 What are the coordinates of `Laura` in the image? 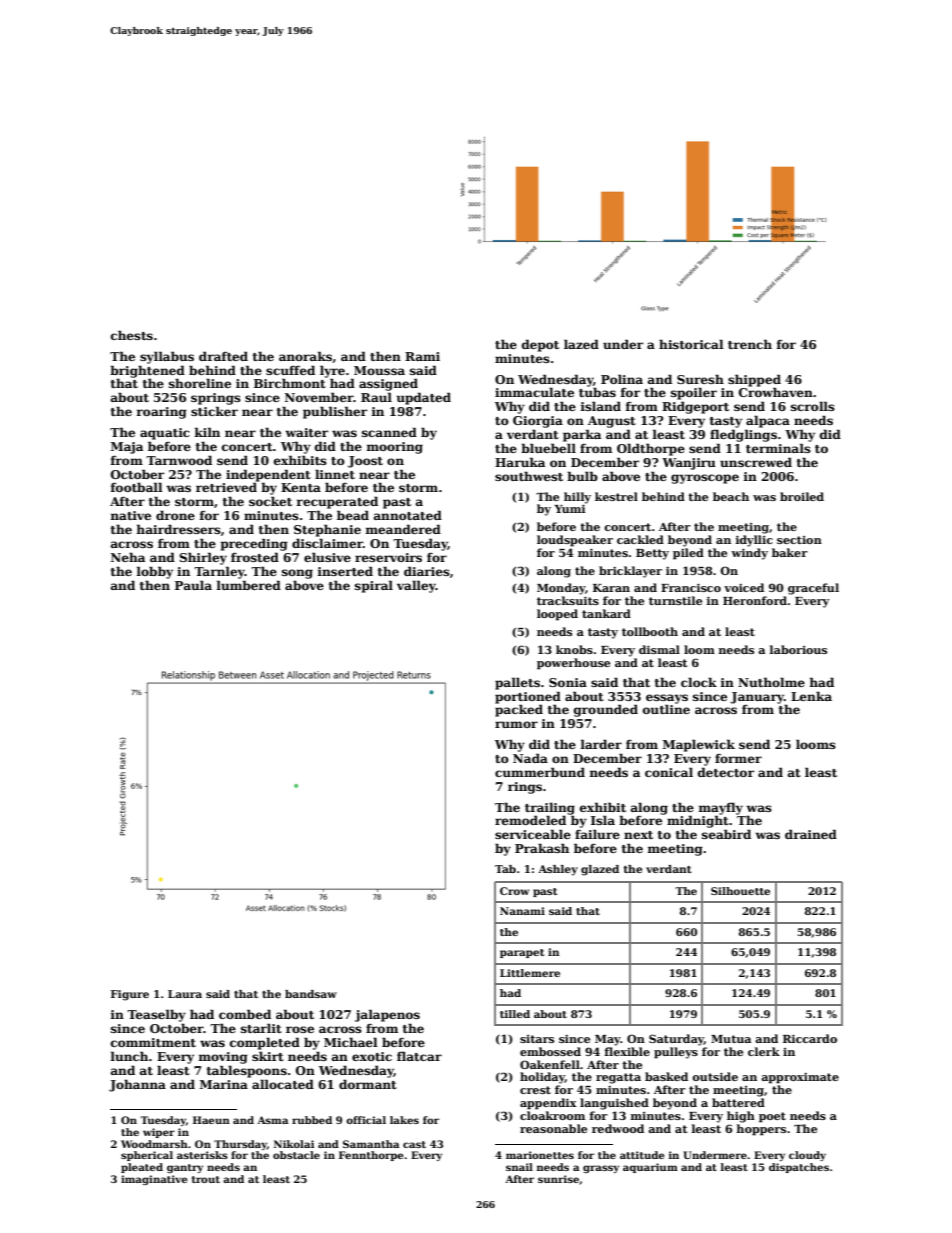 It's located at (185, 994).
